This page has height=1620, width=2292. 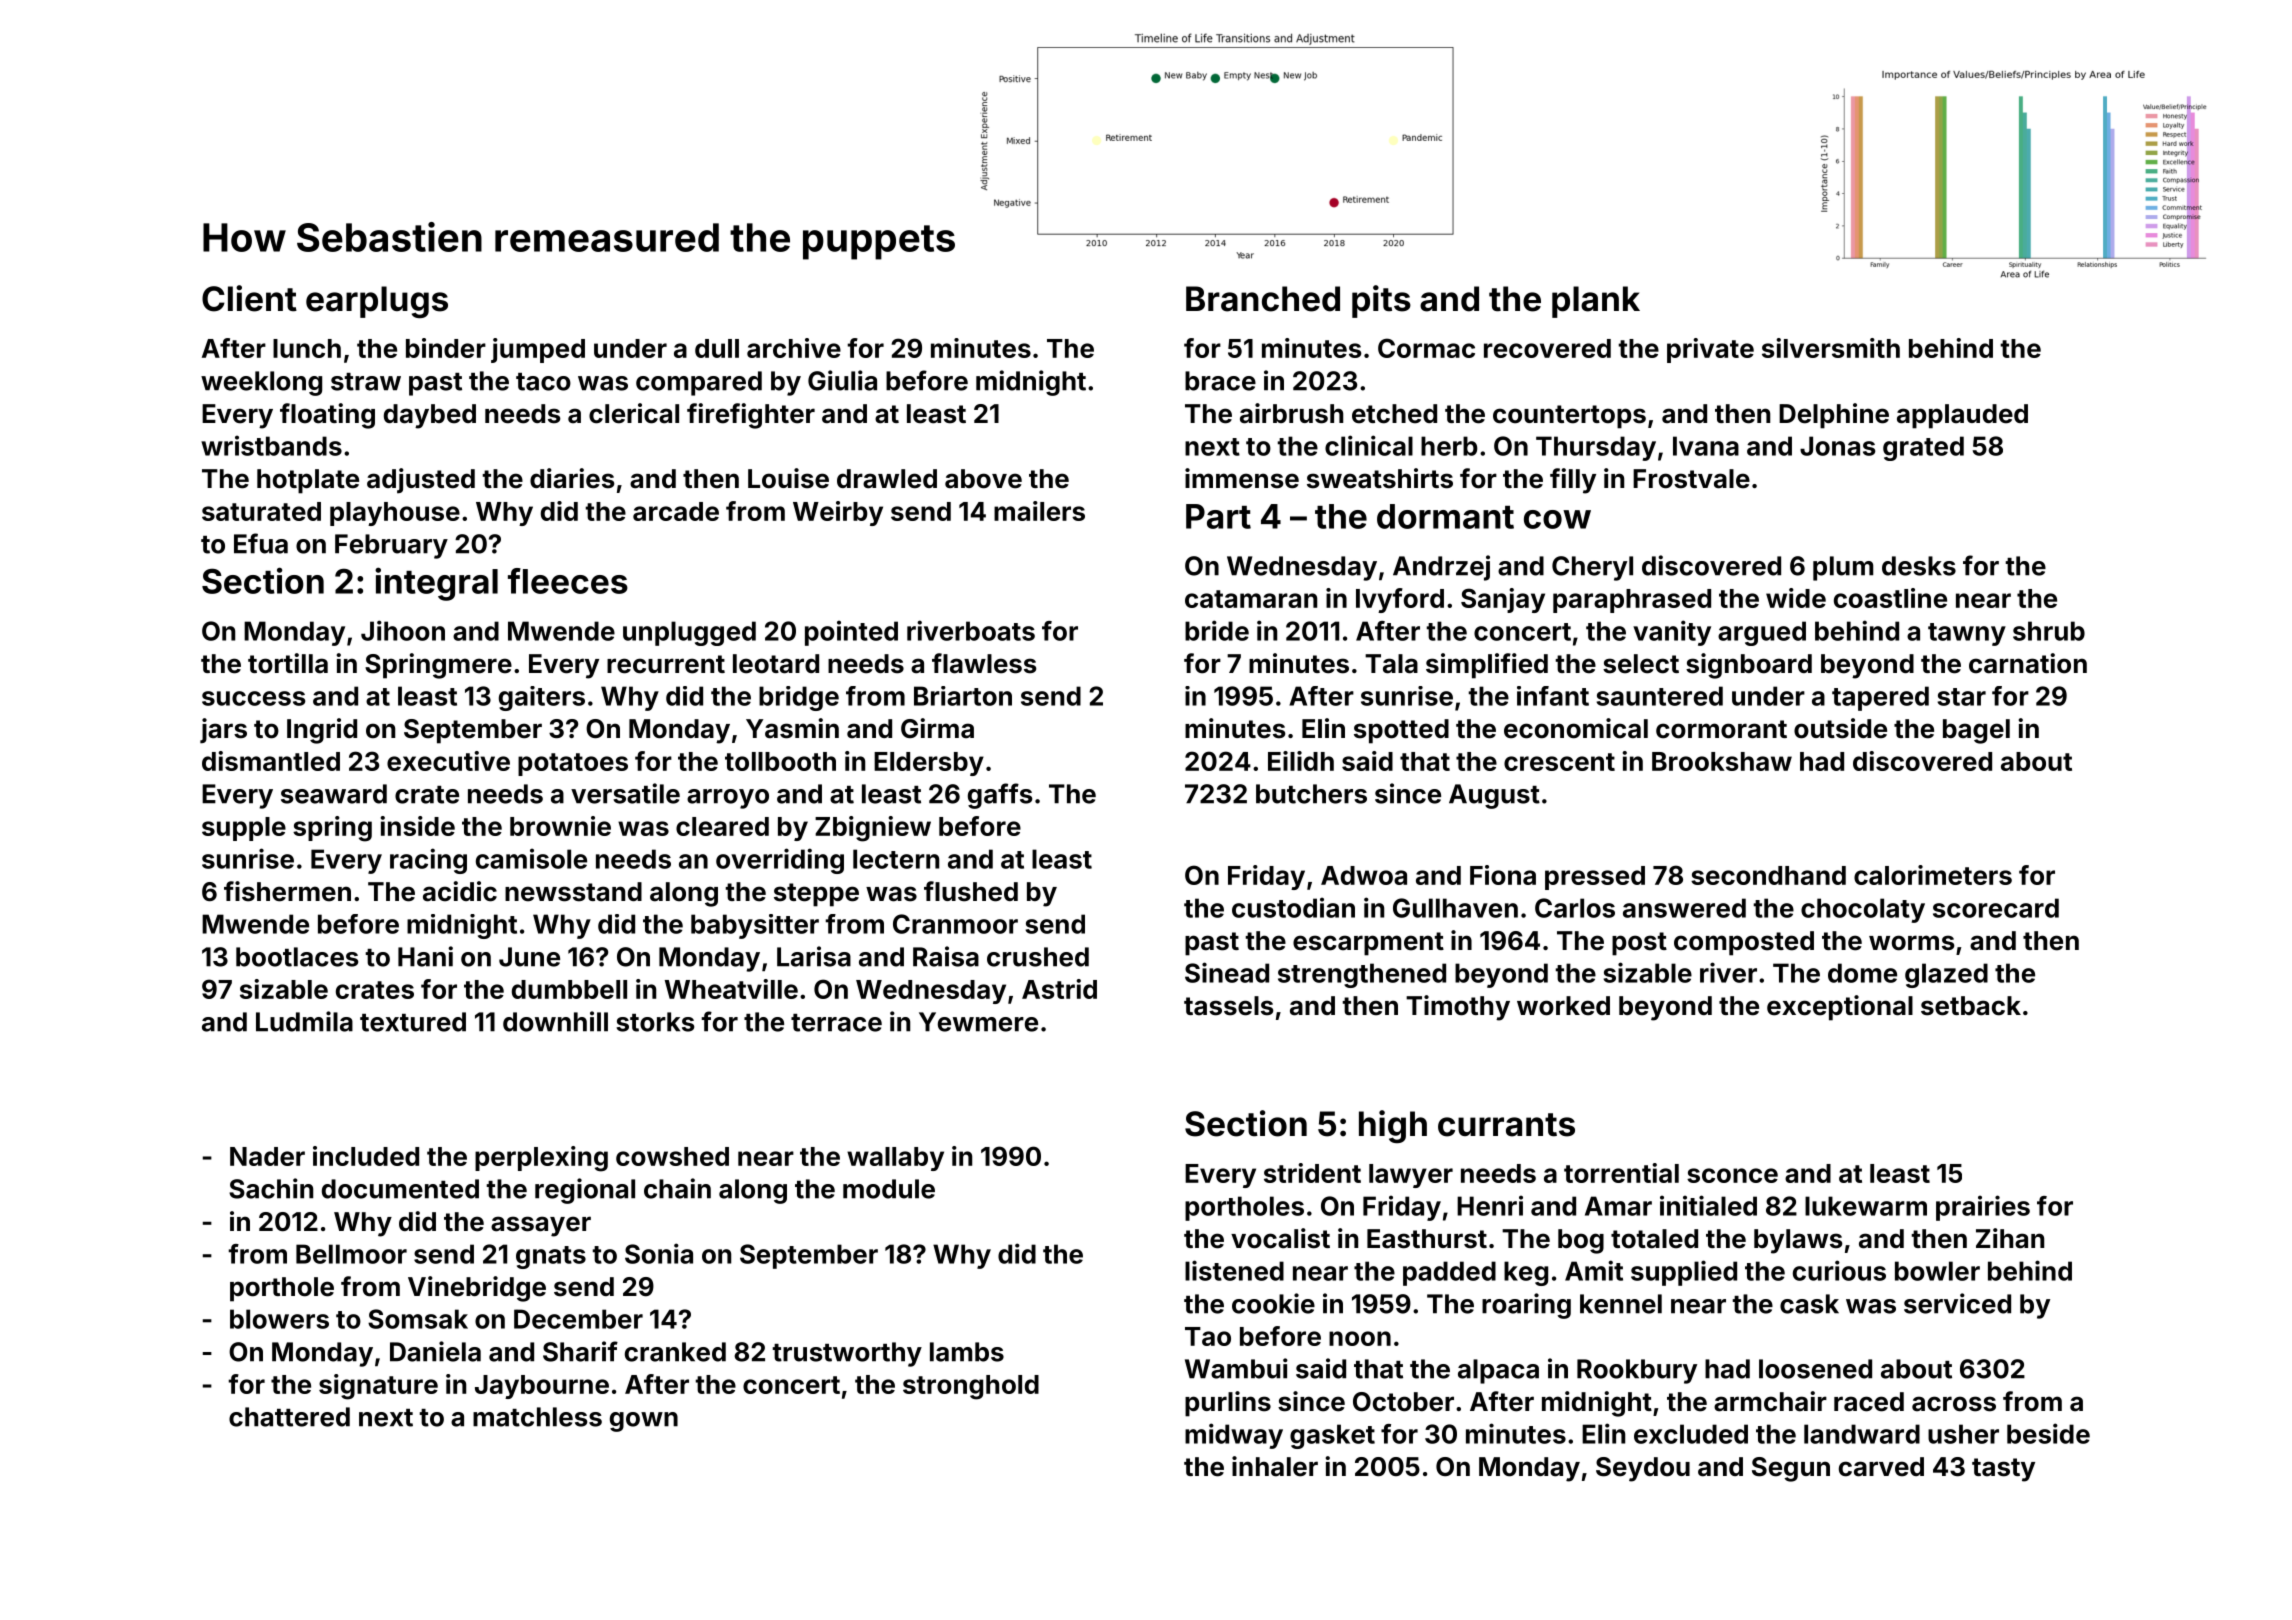 What do you see at coordinates (1490, 1205) in the page?
I see `Henri` at bounding box center [1490, 1205].
